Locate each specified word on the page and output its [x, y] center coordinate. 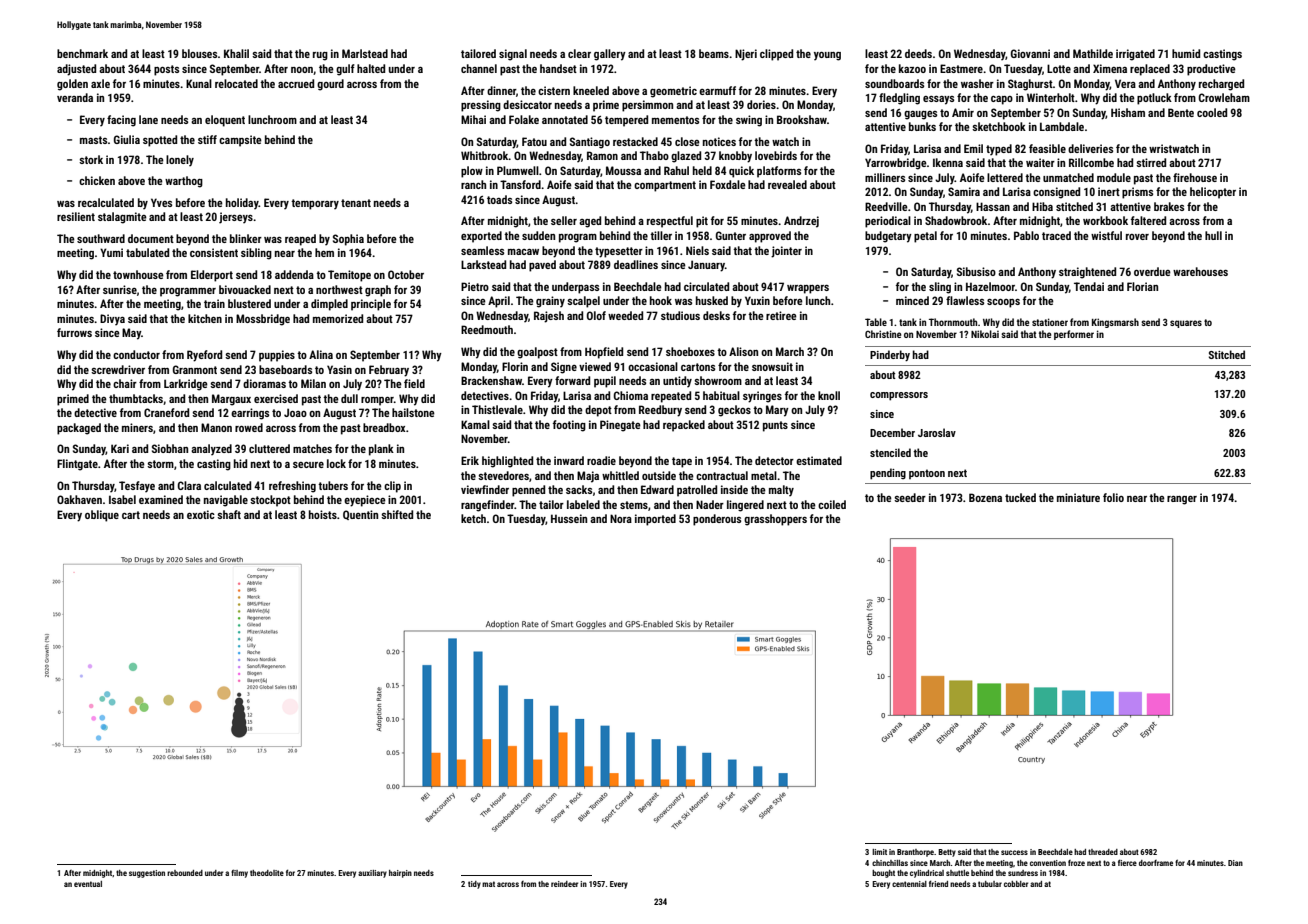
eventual [88, 884]
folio [1113, 497]
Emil [973, 148]
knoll [829, 395]
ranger [1182, 500]
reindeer [564, 884]
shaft [229, 514]
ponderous [717, 520]
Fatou [534, 141]
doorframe [1156, 863]
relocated [236, 83]
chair [125, 383]
